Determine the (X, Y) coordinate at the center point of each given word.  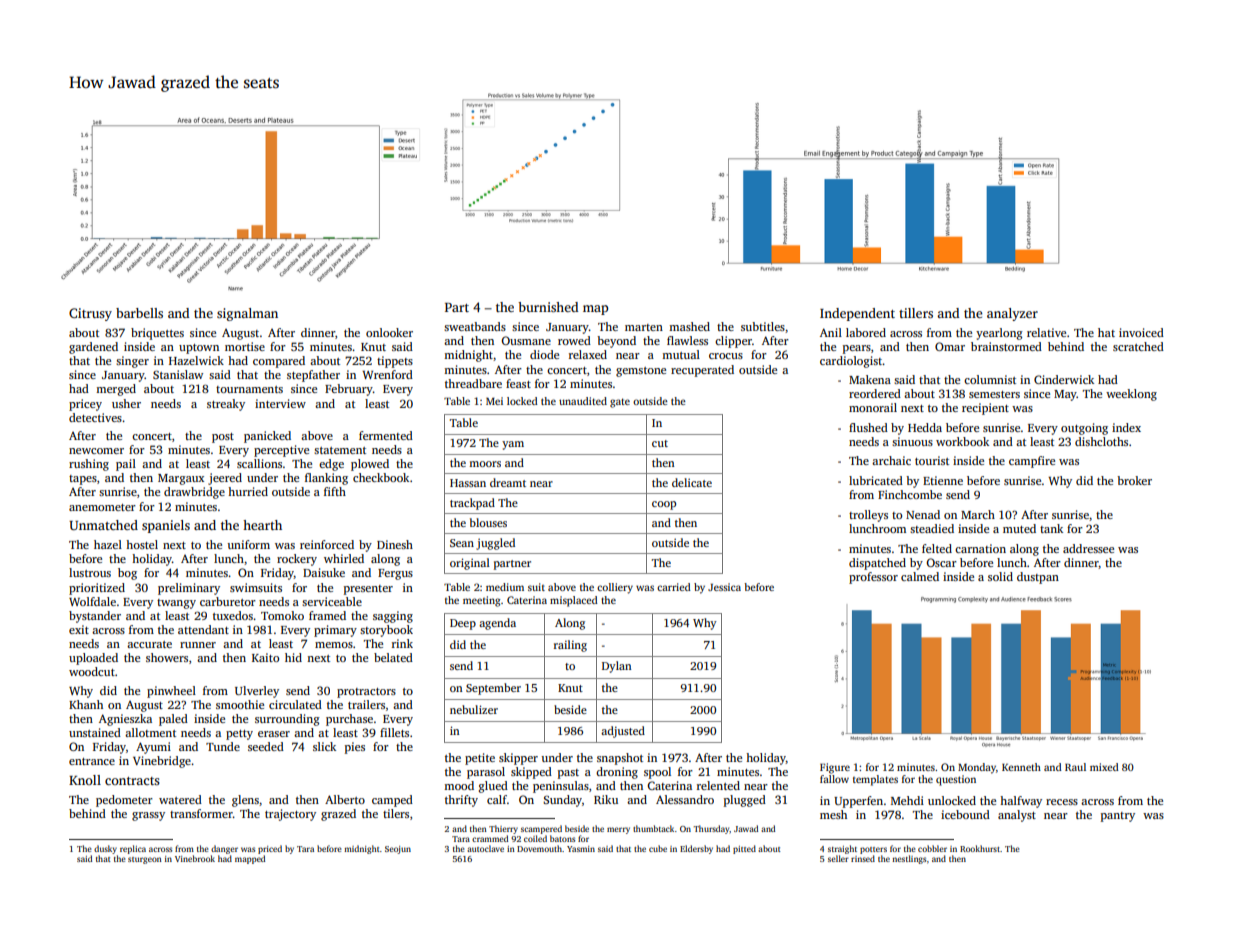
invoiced (1141, 332)
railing (570, 646)
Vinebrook (195, 858)
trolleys (868, 516)
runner (198, 645)
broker (1134, 480)
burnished (548, 307)
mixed (1104, 767)
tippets (395, 362)
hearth (262, 525)
